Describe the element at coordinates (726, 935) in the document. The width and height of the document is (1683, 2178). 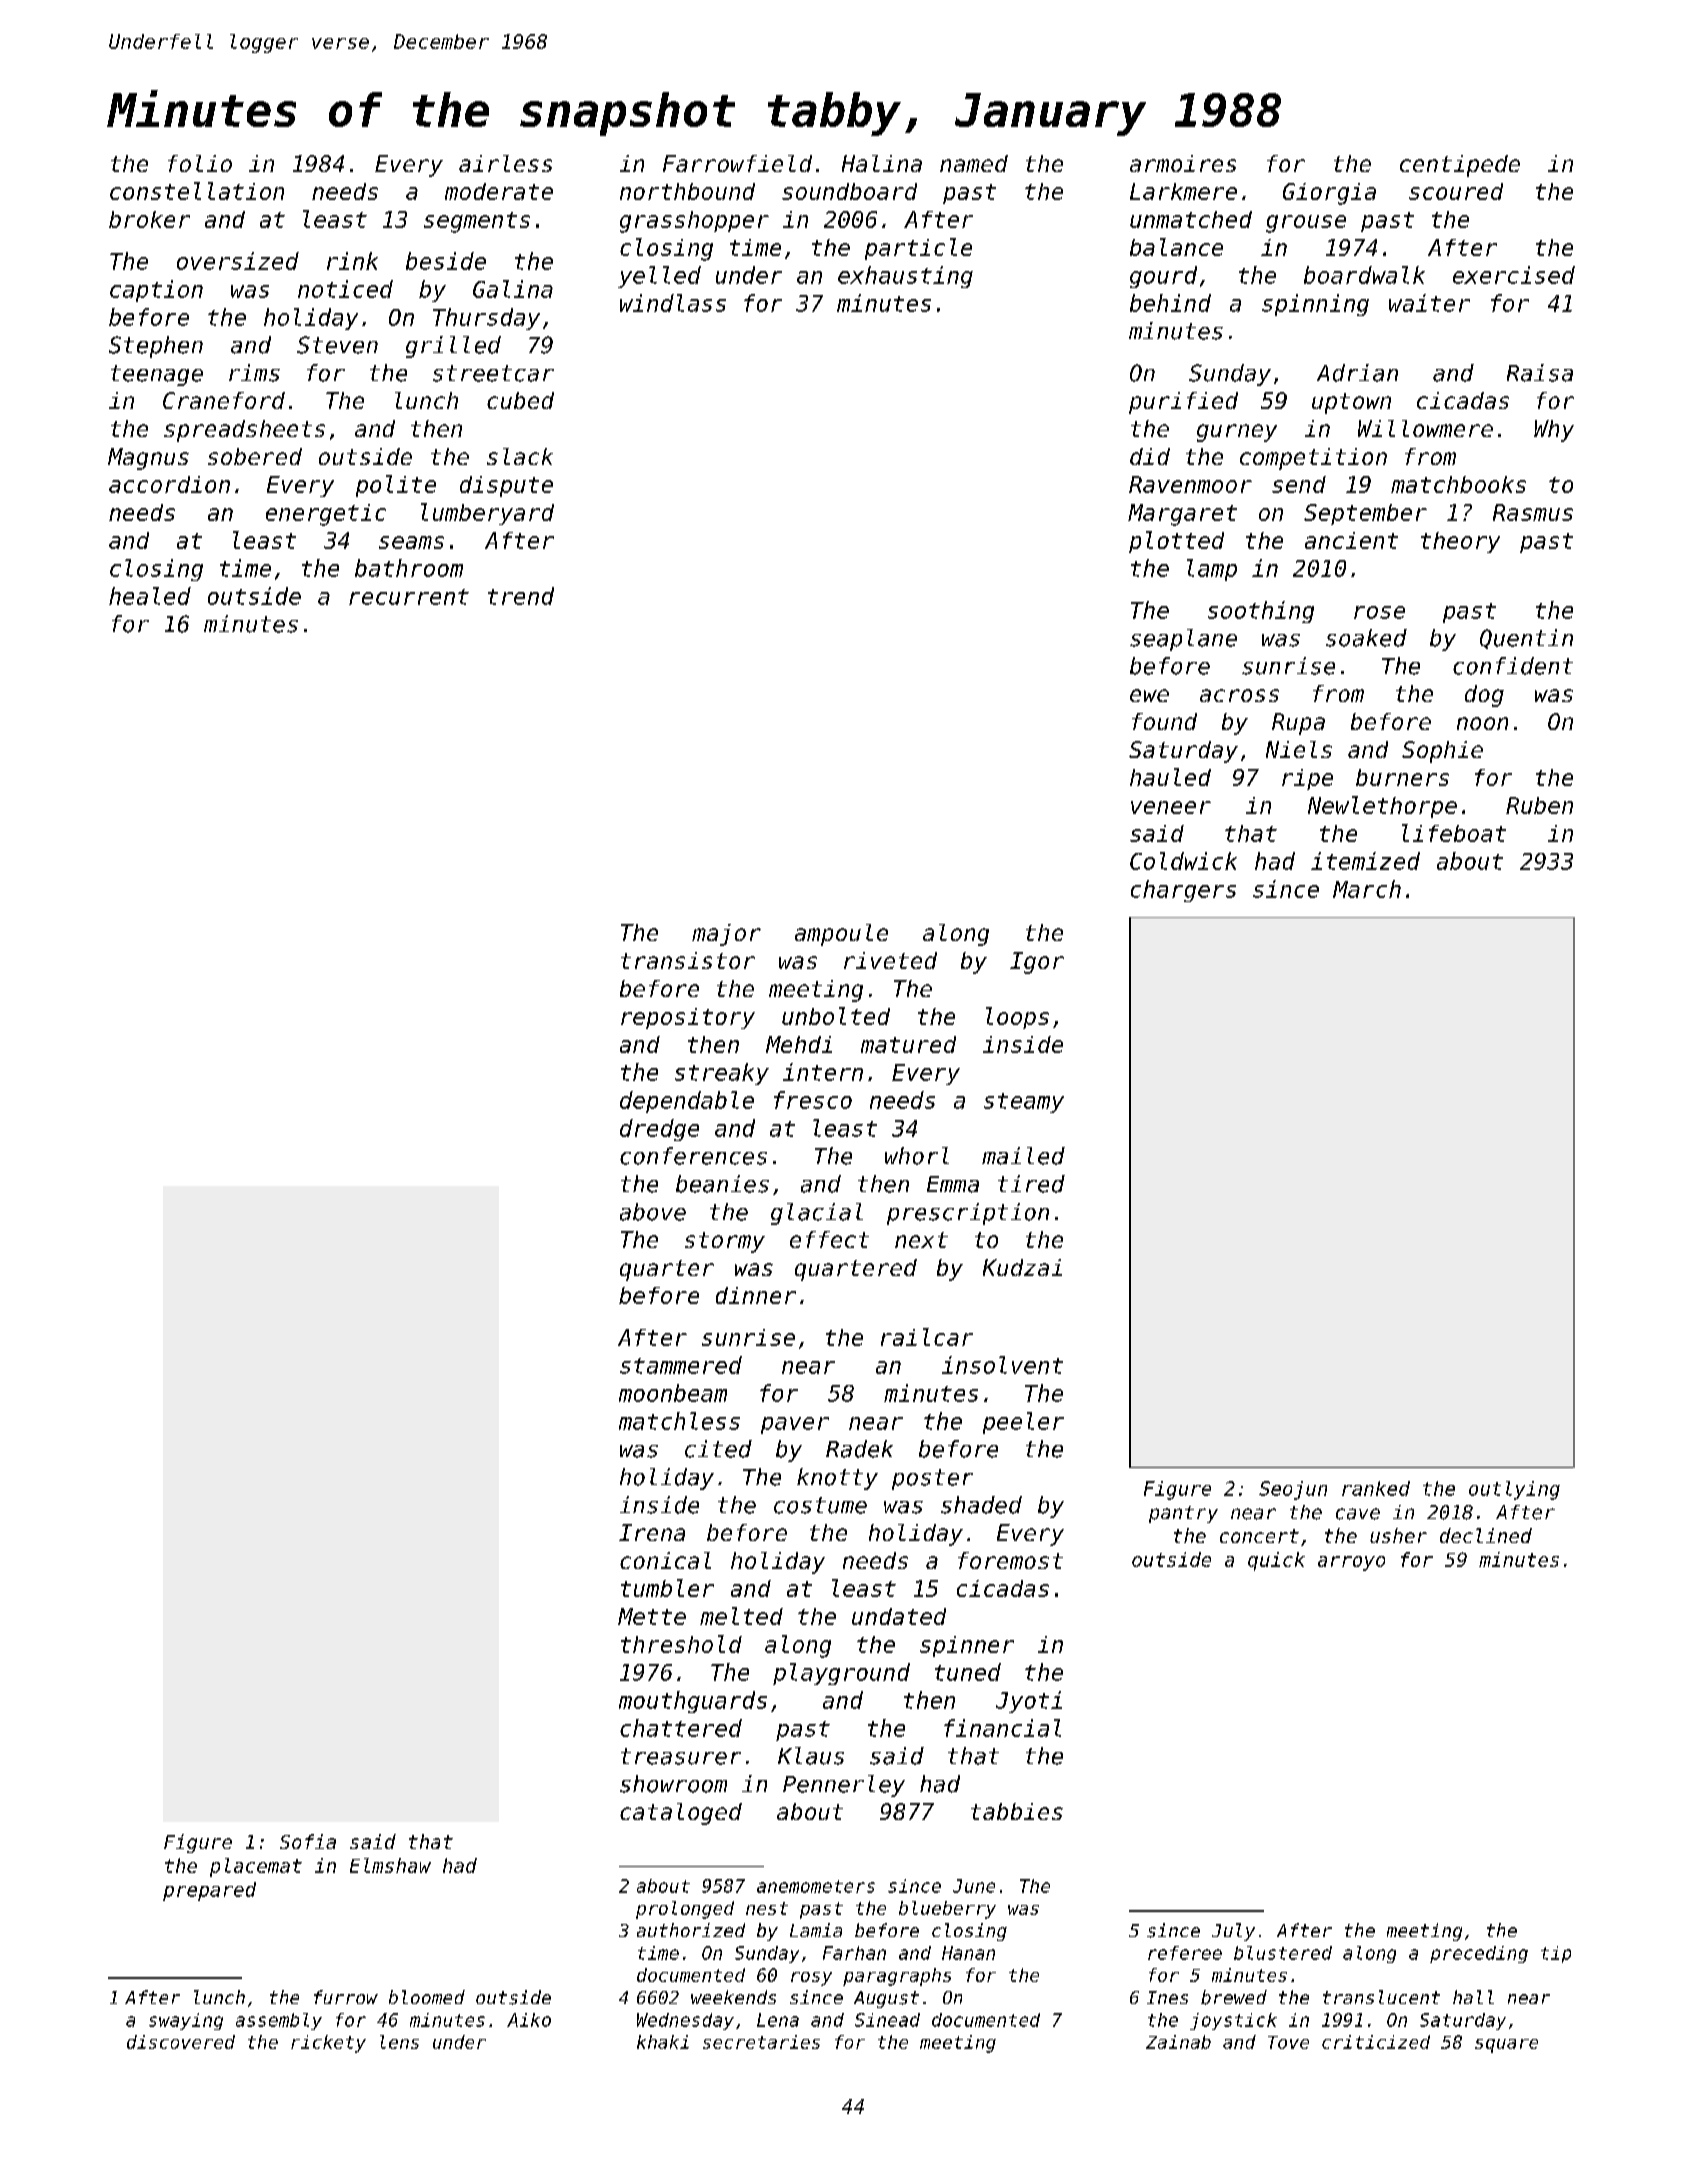
I see `major` at that location.
